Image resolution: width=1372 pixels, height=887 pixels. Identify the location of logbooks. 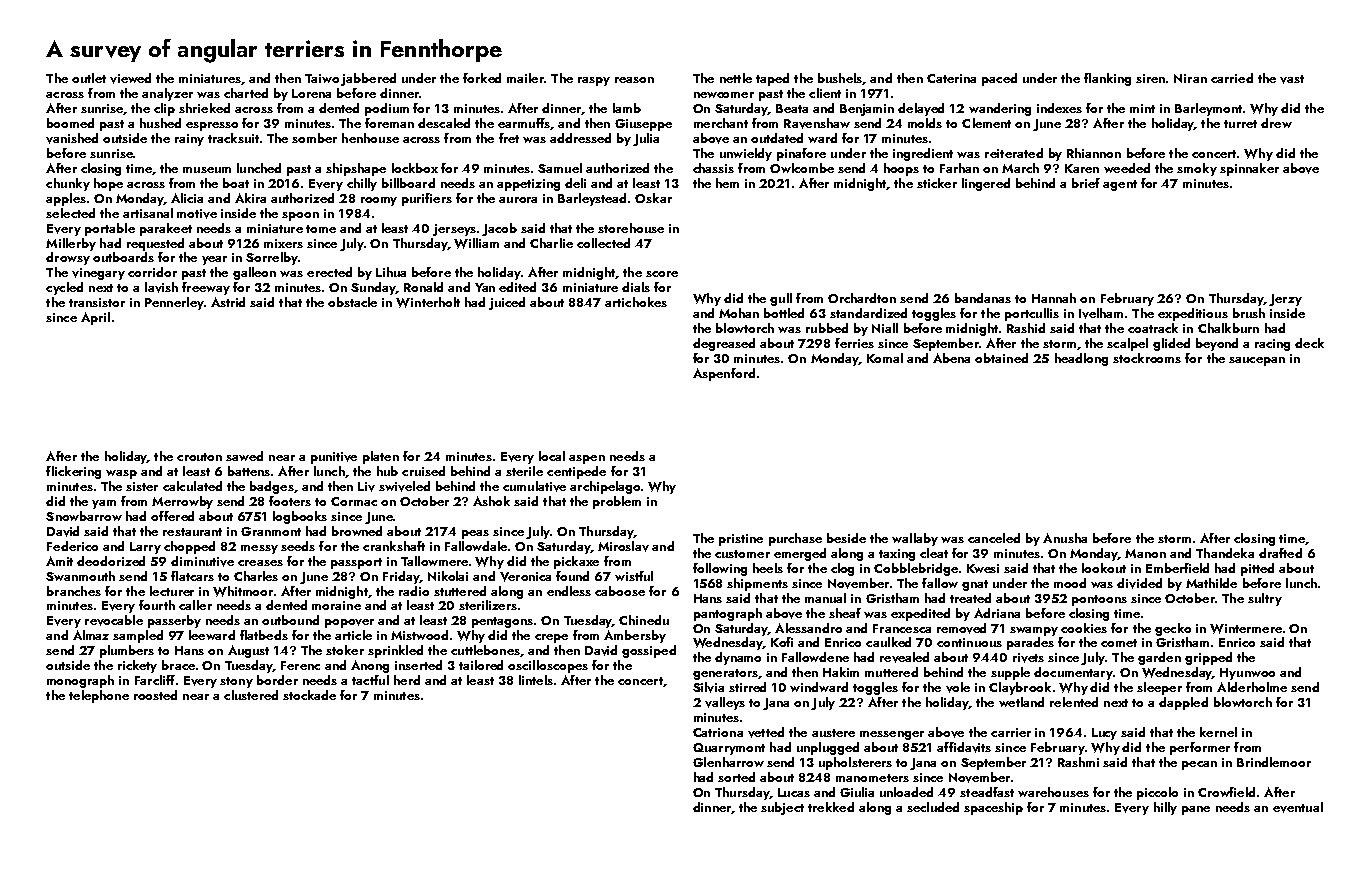
(300, 517).
